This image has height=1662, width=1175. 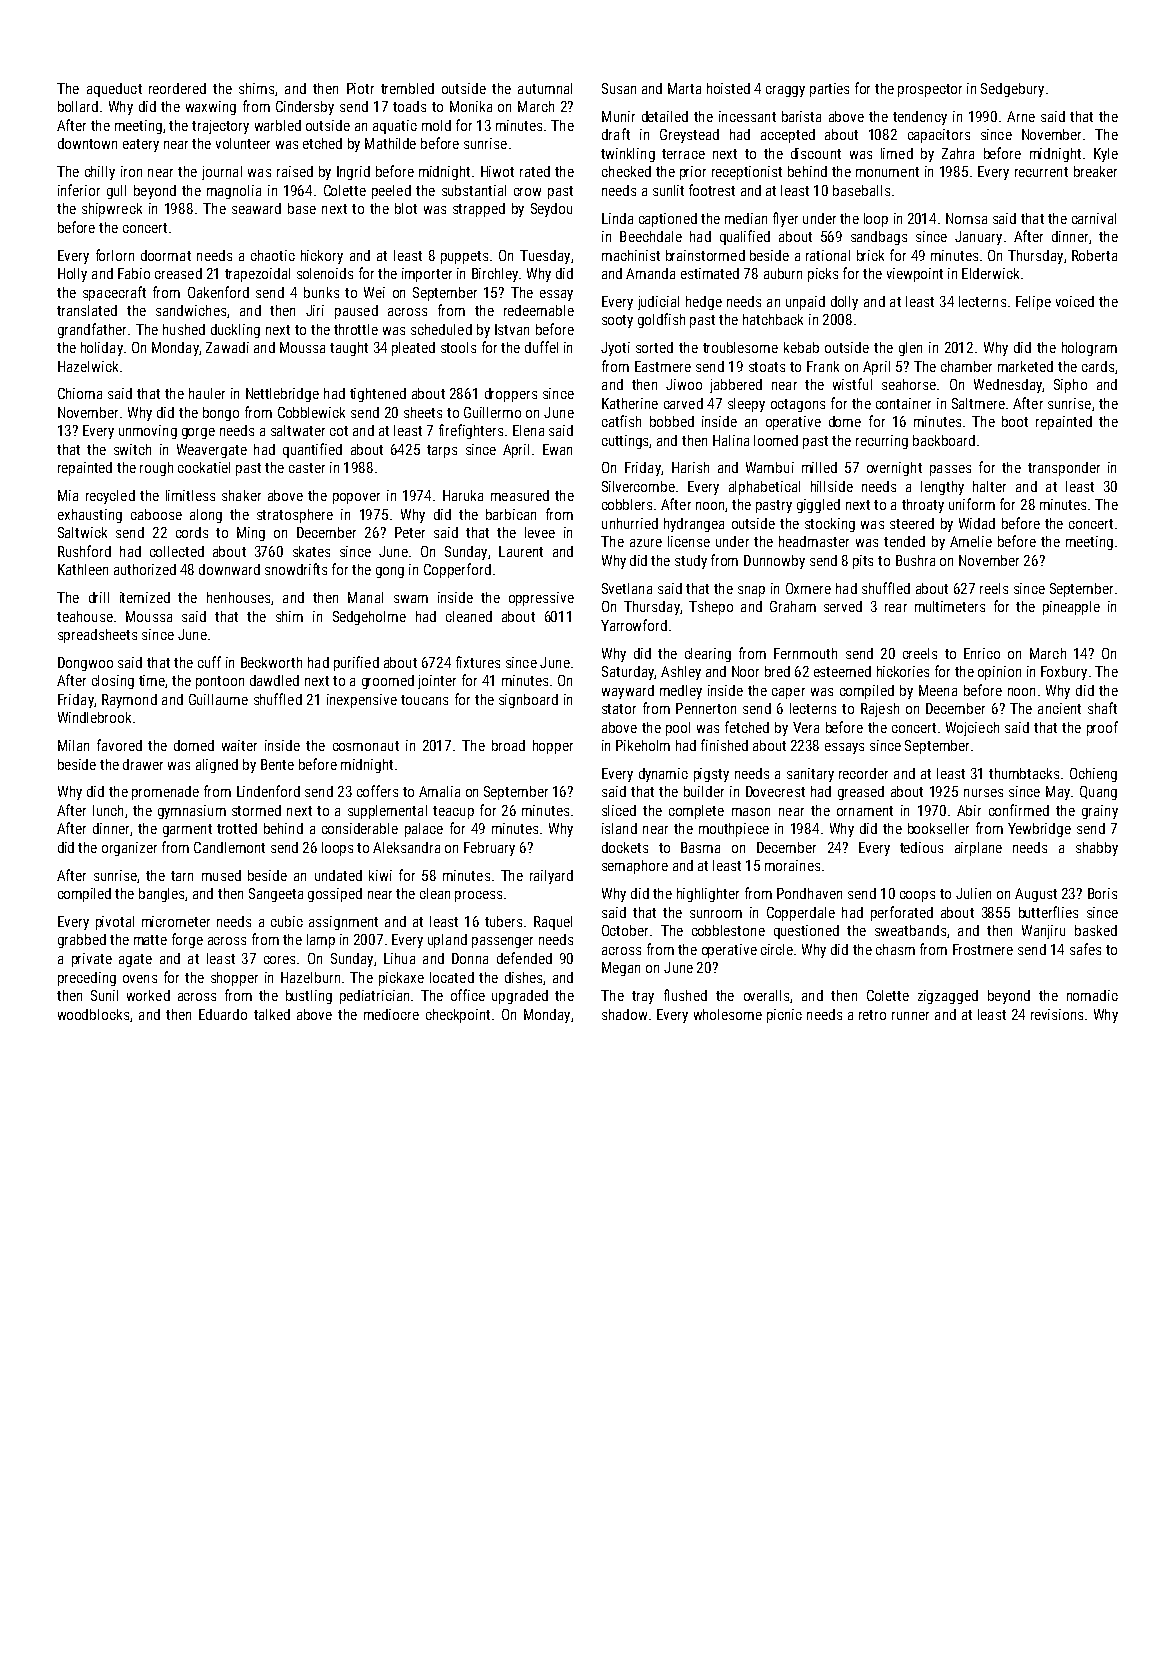 I want to click on Arne, so click(x=1021, y=116).
